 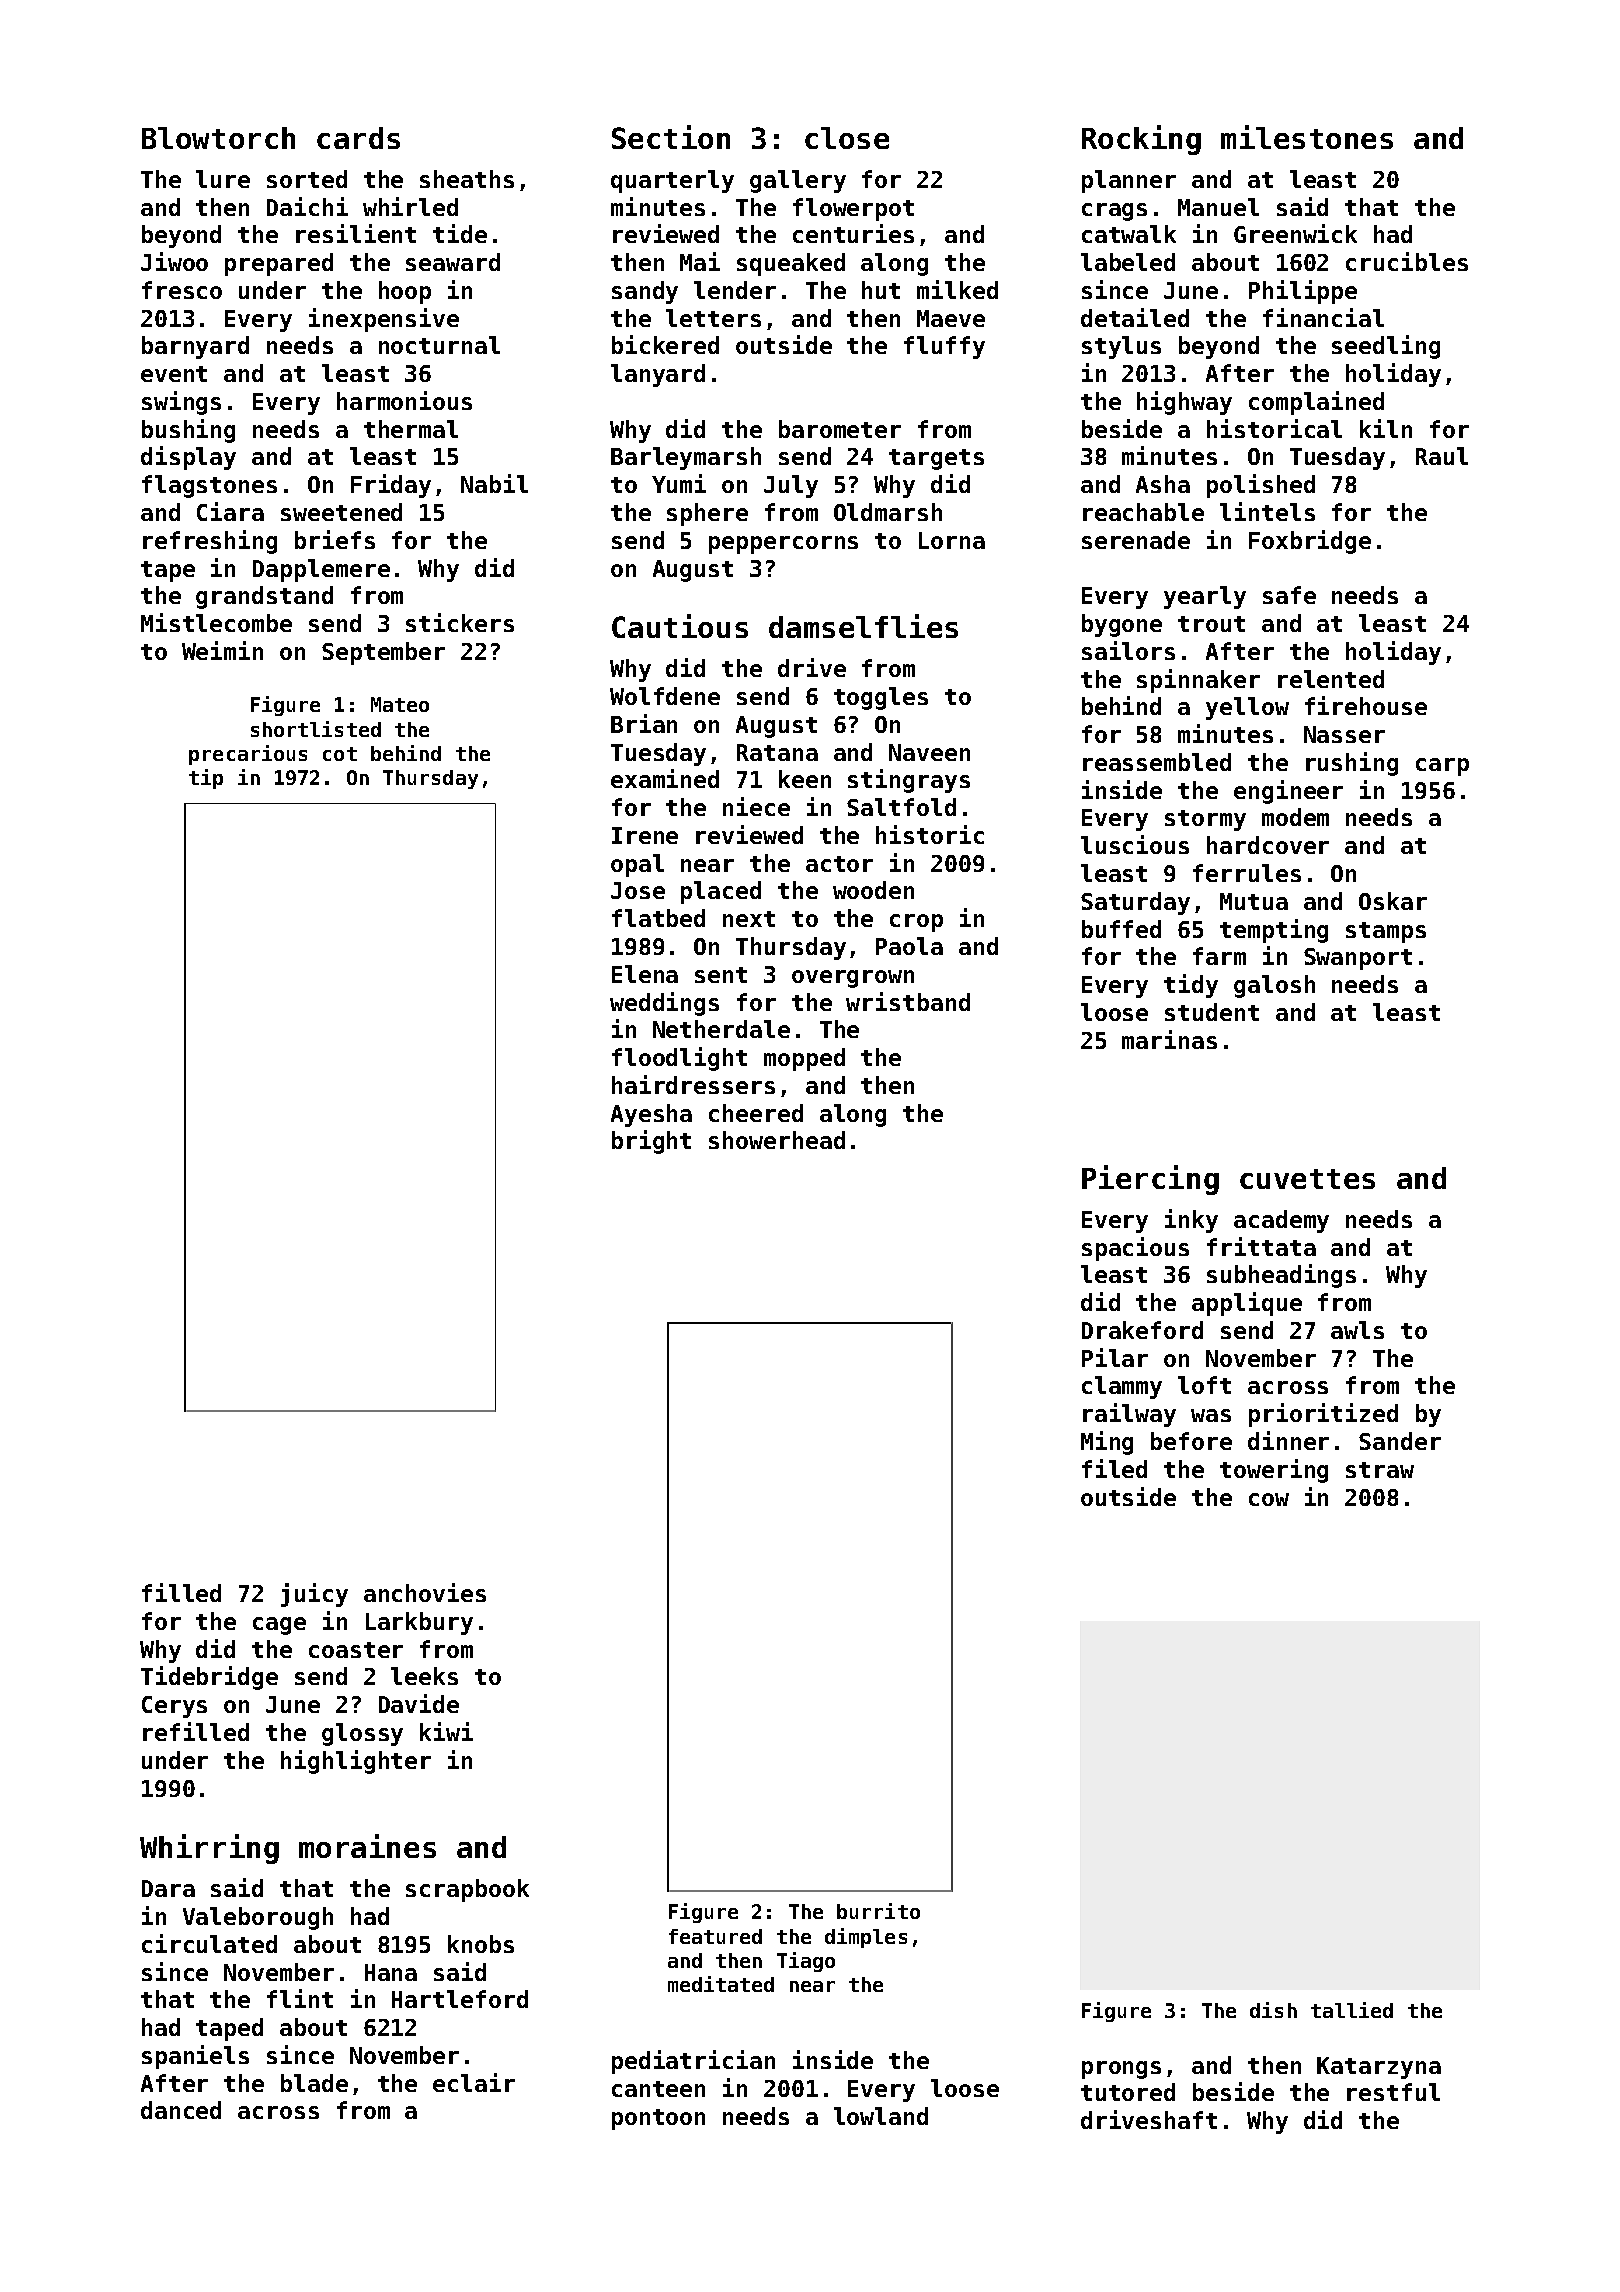 I want to click on Hana, so click(x=391, y=1972).
